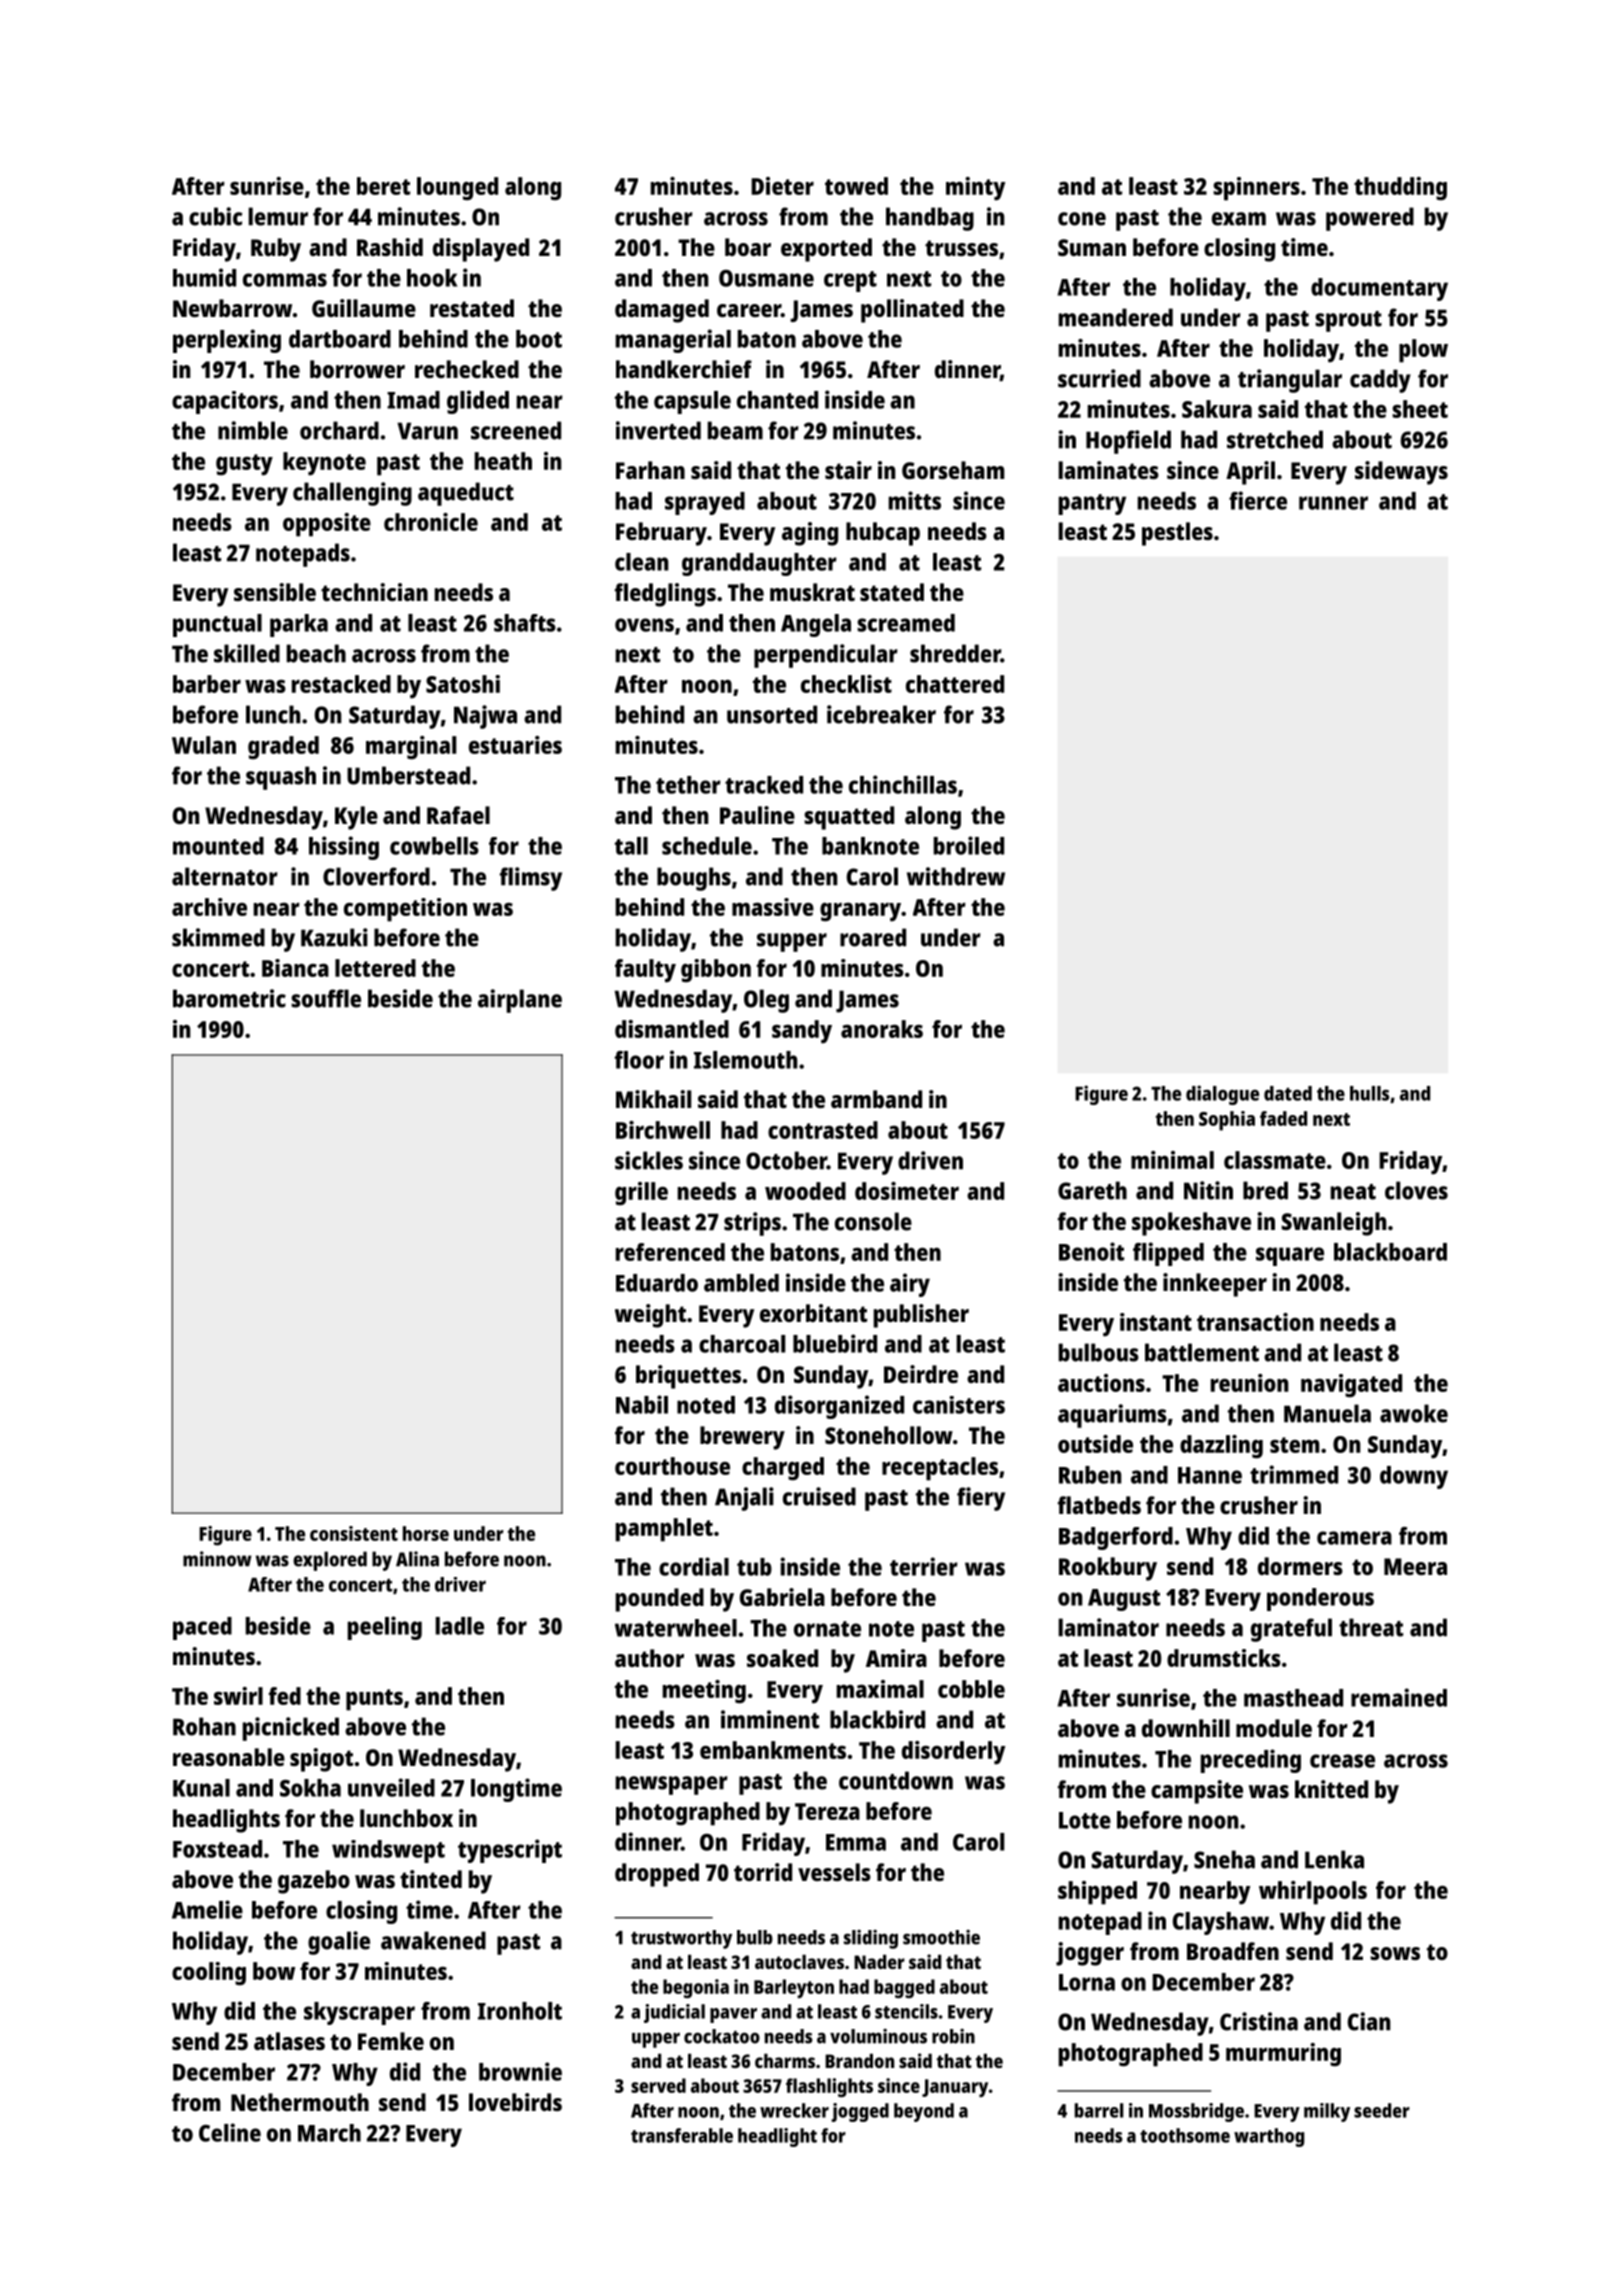 The image size is (1620, 2292). What do you see at coordinates (672, 1029) in the document?
I see `dismantled` at bounding box center [672, 1029].
